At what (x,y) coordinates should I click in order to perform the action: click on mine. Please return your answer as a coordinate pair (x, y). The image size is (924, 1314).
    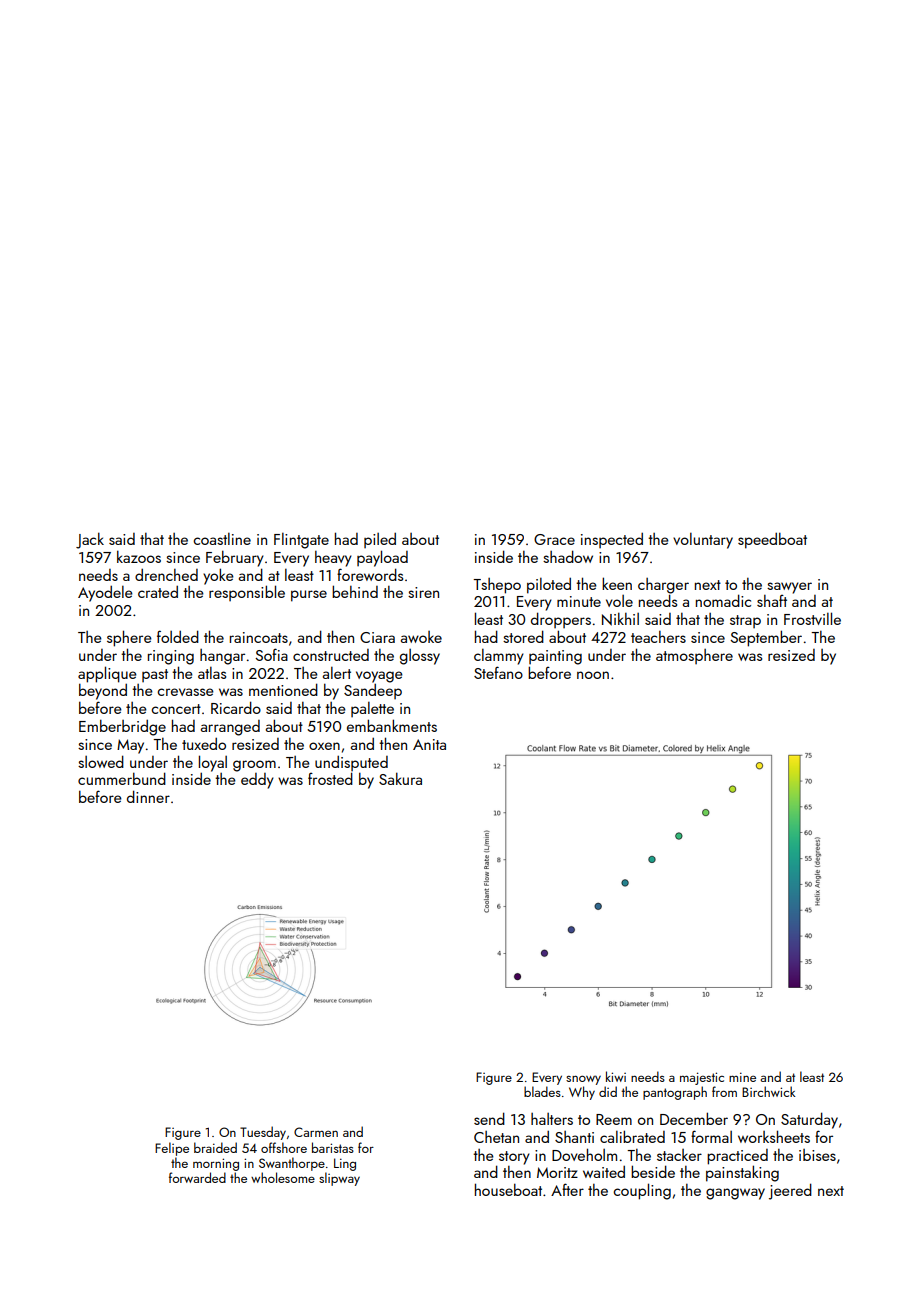
    Looking at the image, I should click on (742, 1077).
